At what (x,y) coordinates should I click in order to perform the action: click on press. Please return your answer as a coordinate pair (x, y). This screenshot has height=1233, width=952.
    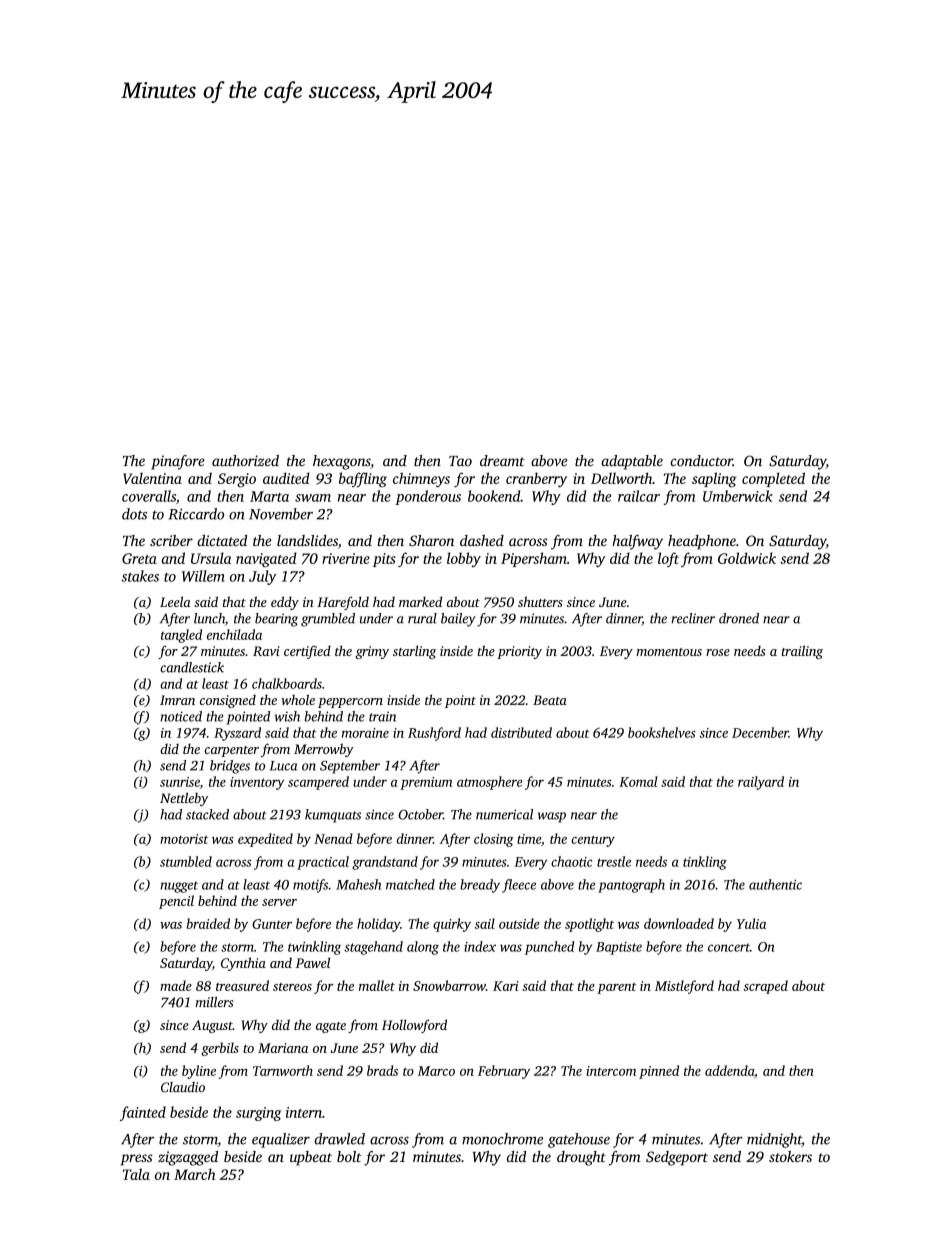
    Looking at the image, I should click on (137, 1160).
